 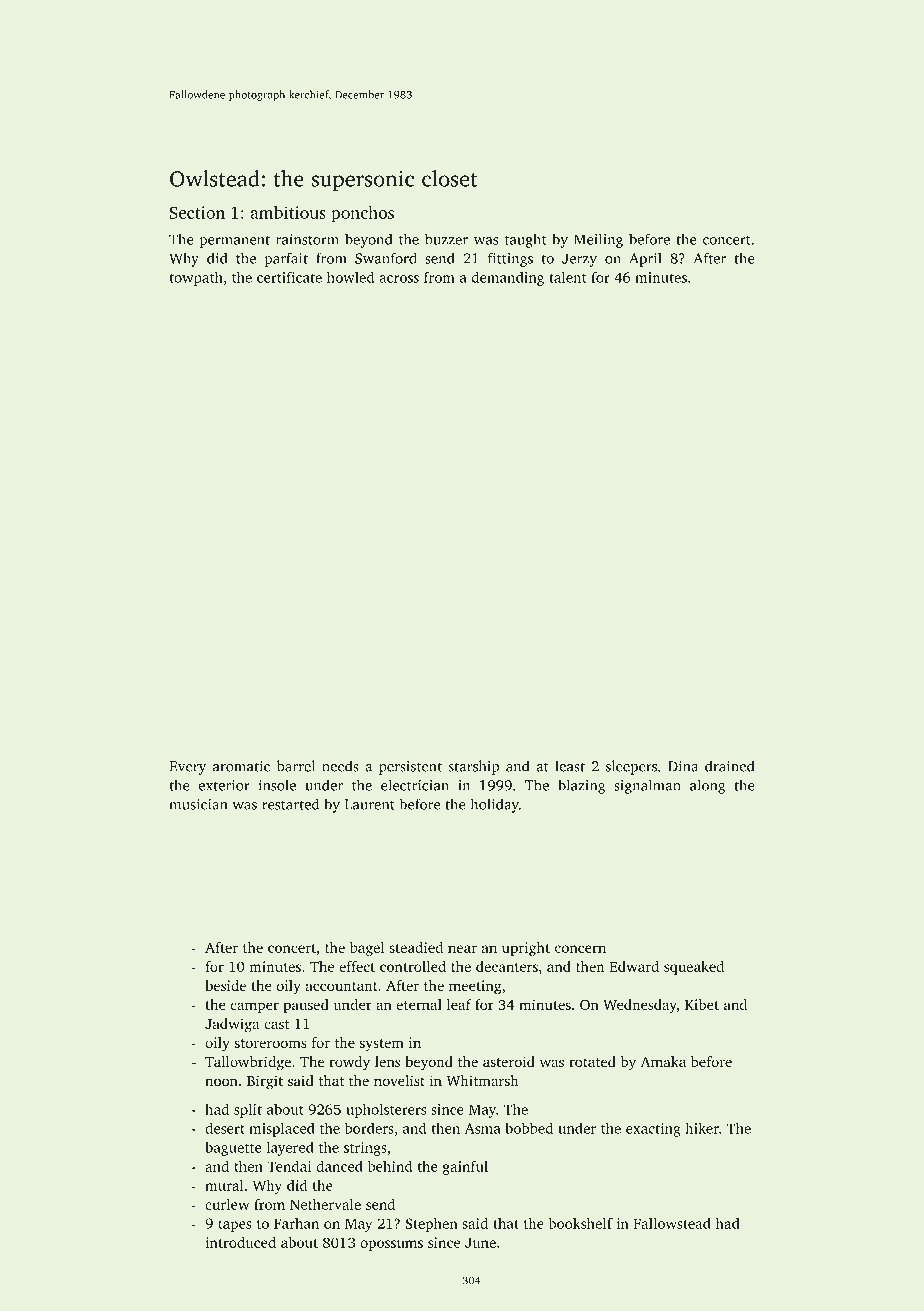 What do you see at coordinates (399, 279) in the document?
I see `across` at bounding box center [399, 279].
